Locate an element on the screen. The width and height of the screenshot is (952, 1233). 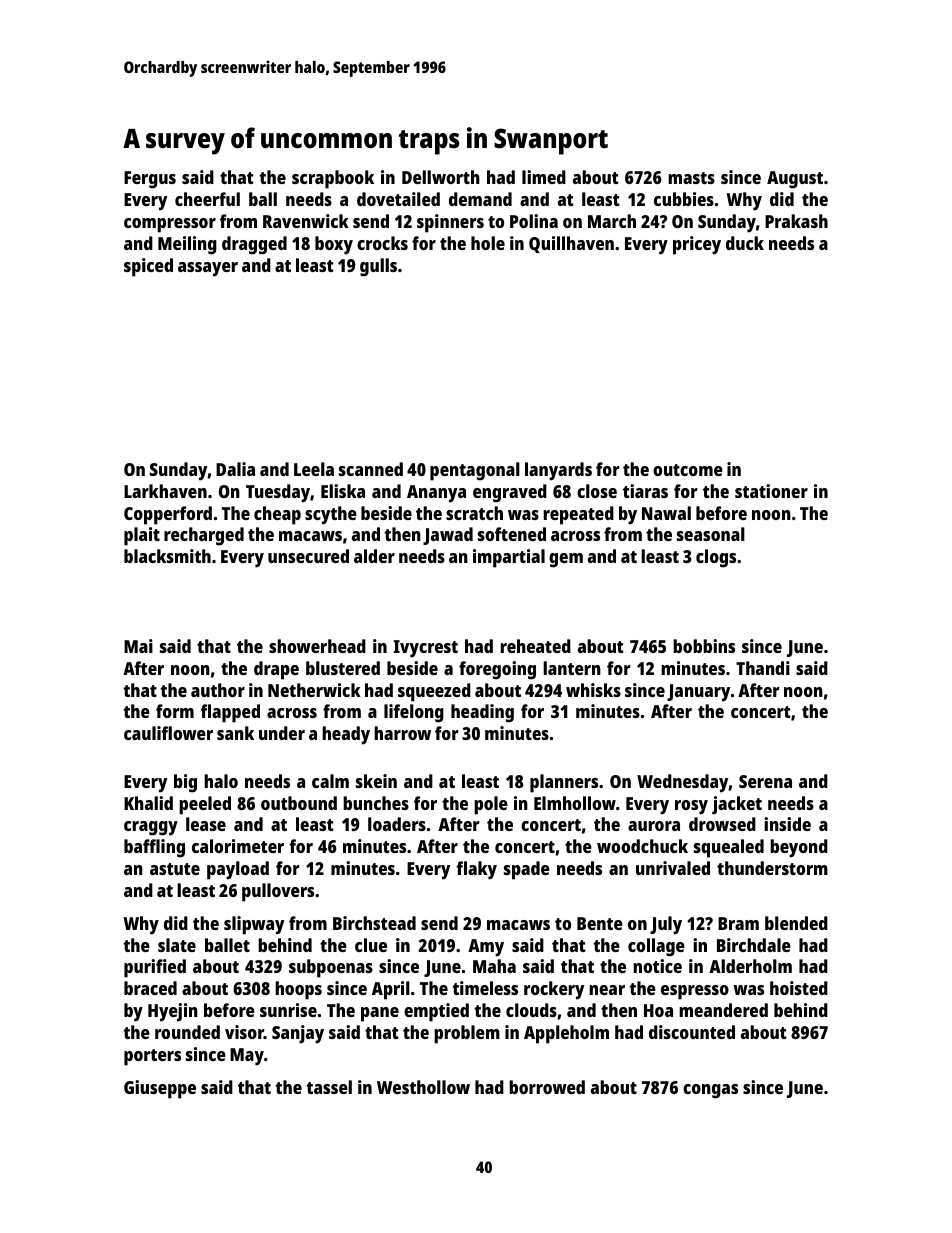
porters is located at coordinates (152, 1057).
